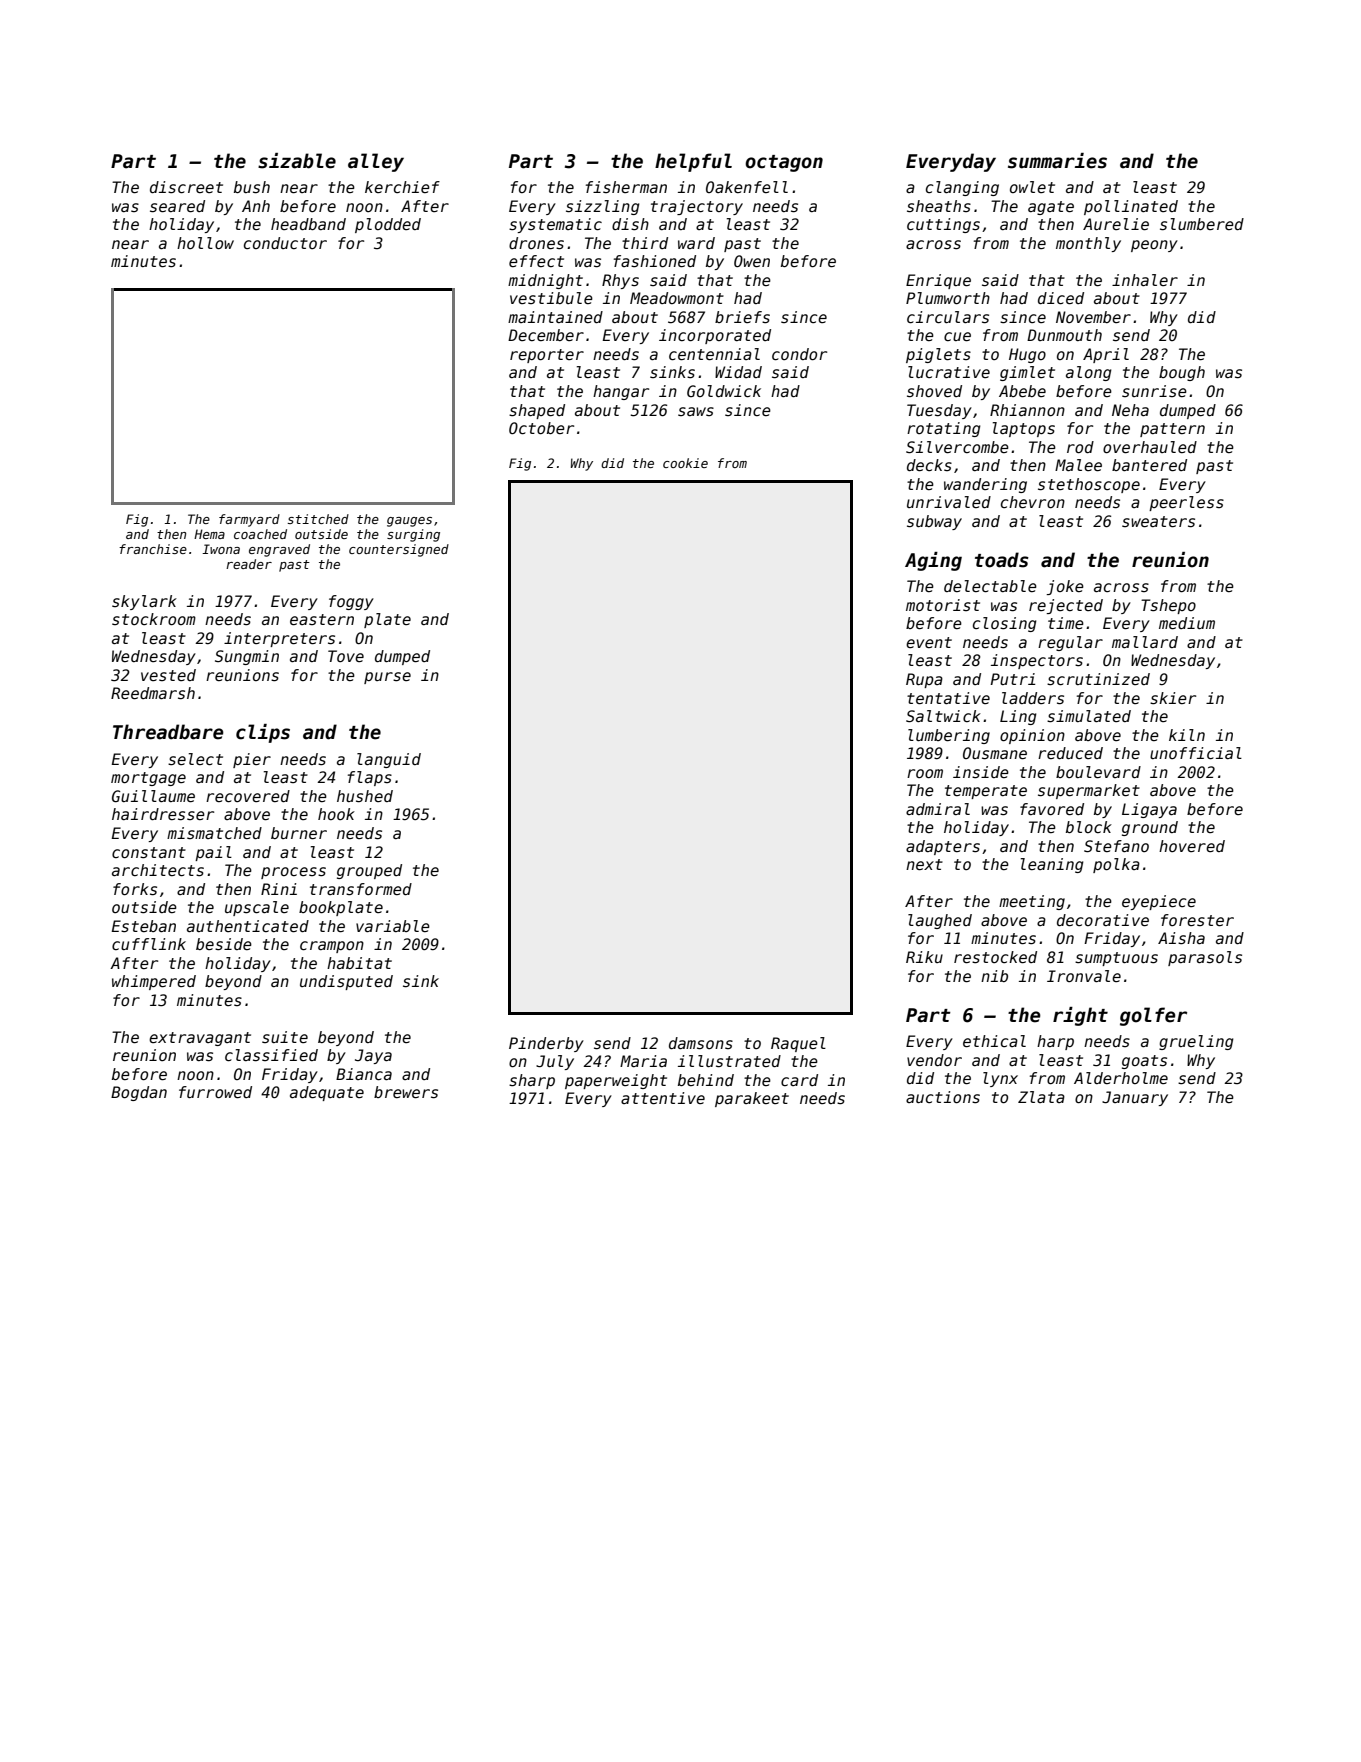 The image size is (1361, 1762). What do you see at coordinates (1182, 373) in the page?
I see `bough` at bounding box center [1182, 373].
